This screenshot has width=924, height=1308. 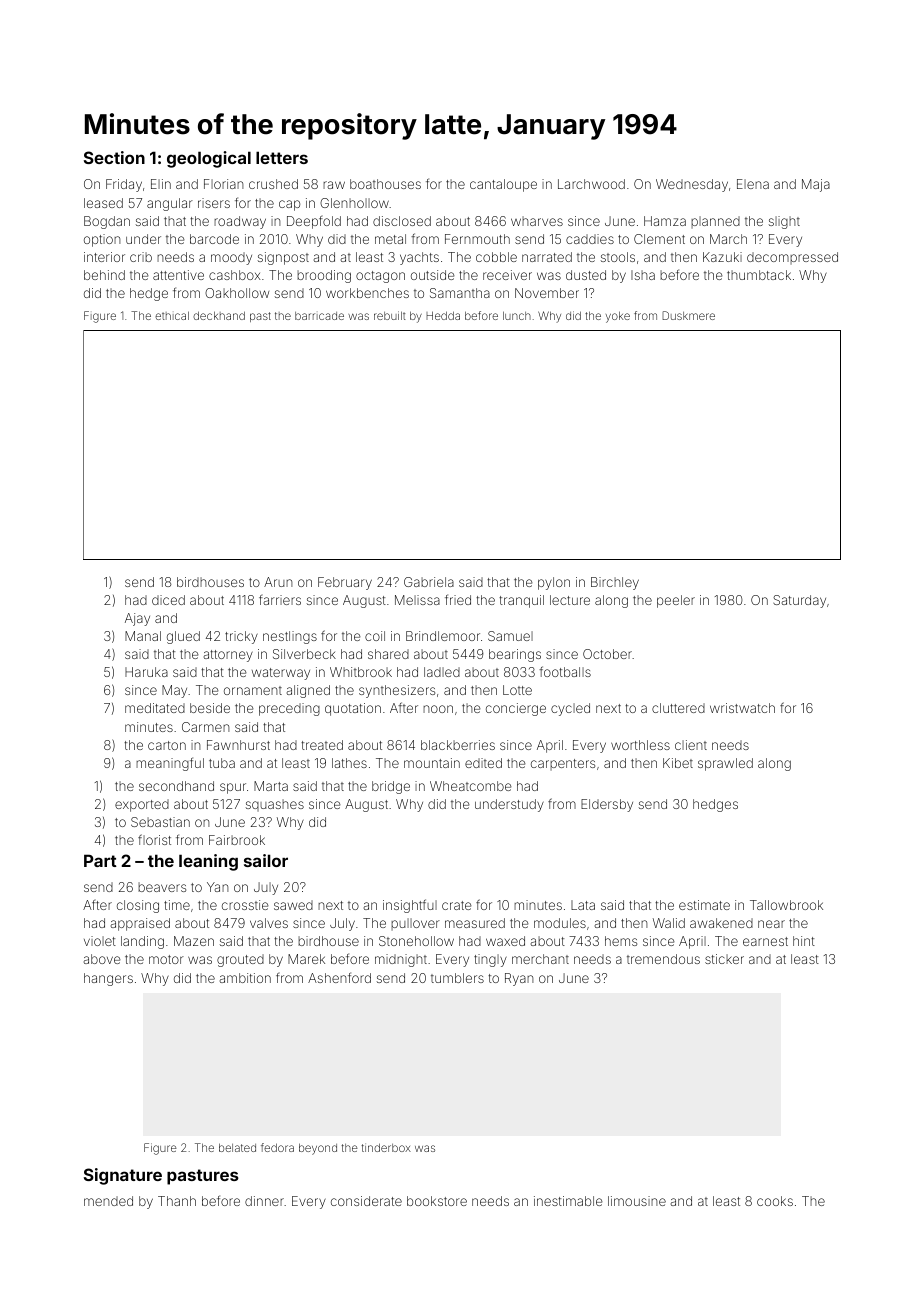 I want to click on Florian, so click(x=224, y=184).
